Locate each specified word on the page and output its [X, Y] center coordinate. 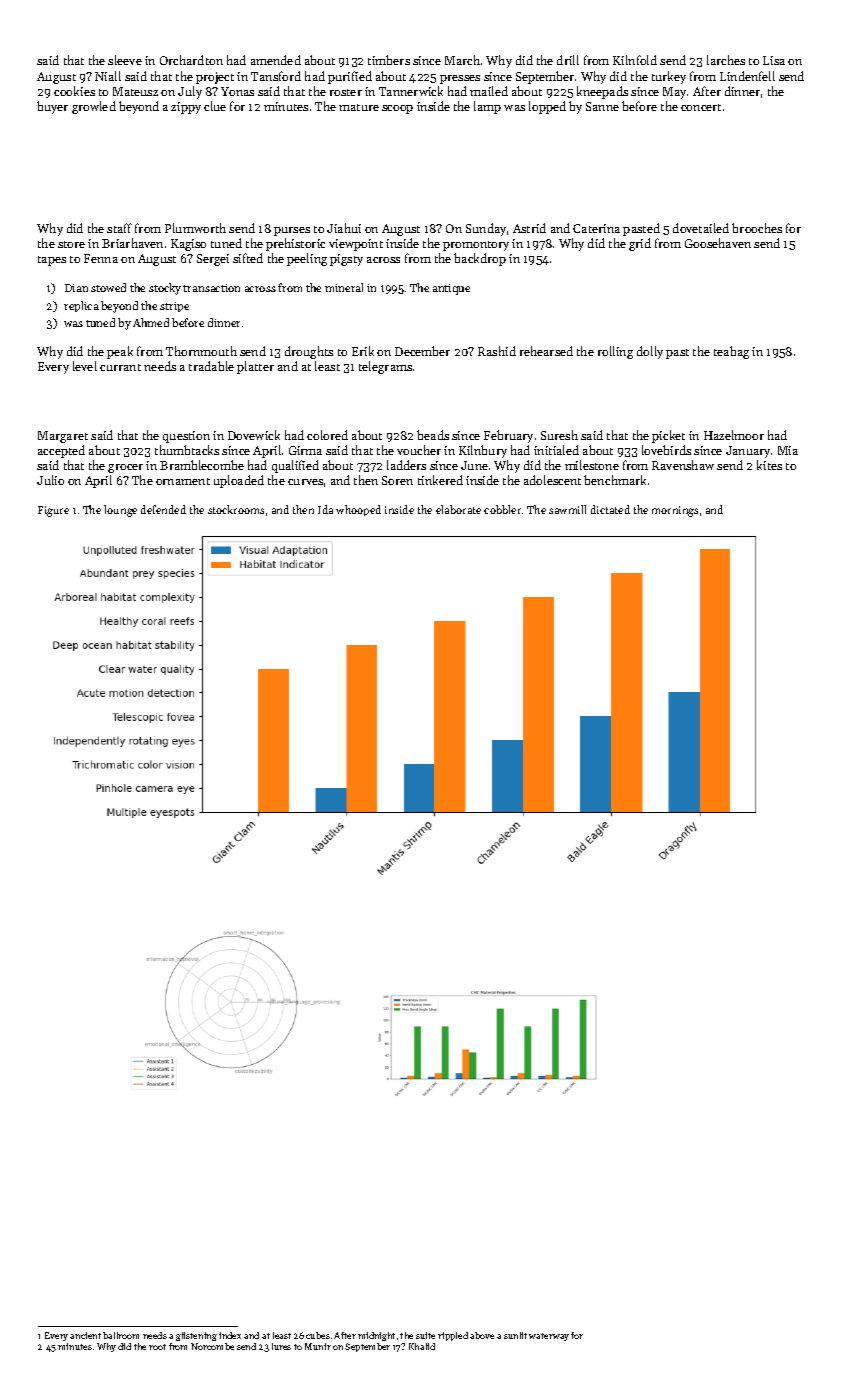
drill [568, 60]
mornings [675, 511]
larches [726, 60]
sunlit [515, 1335]
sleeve [125, 60]
